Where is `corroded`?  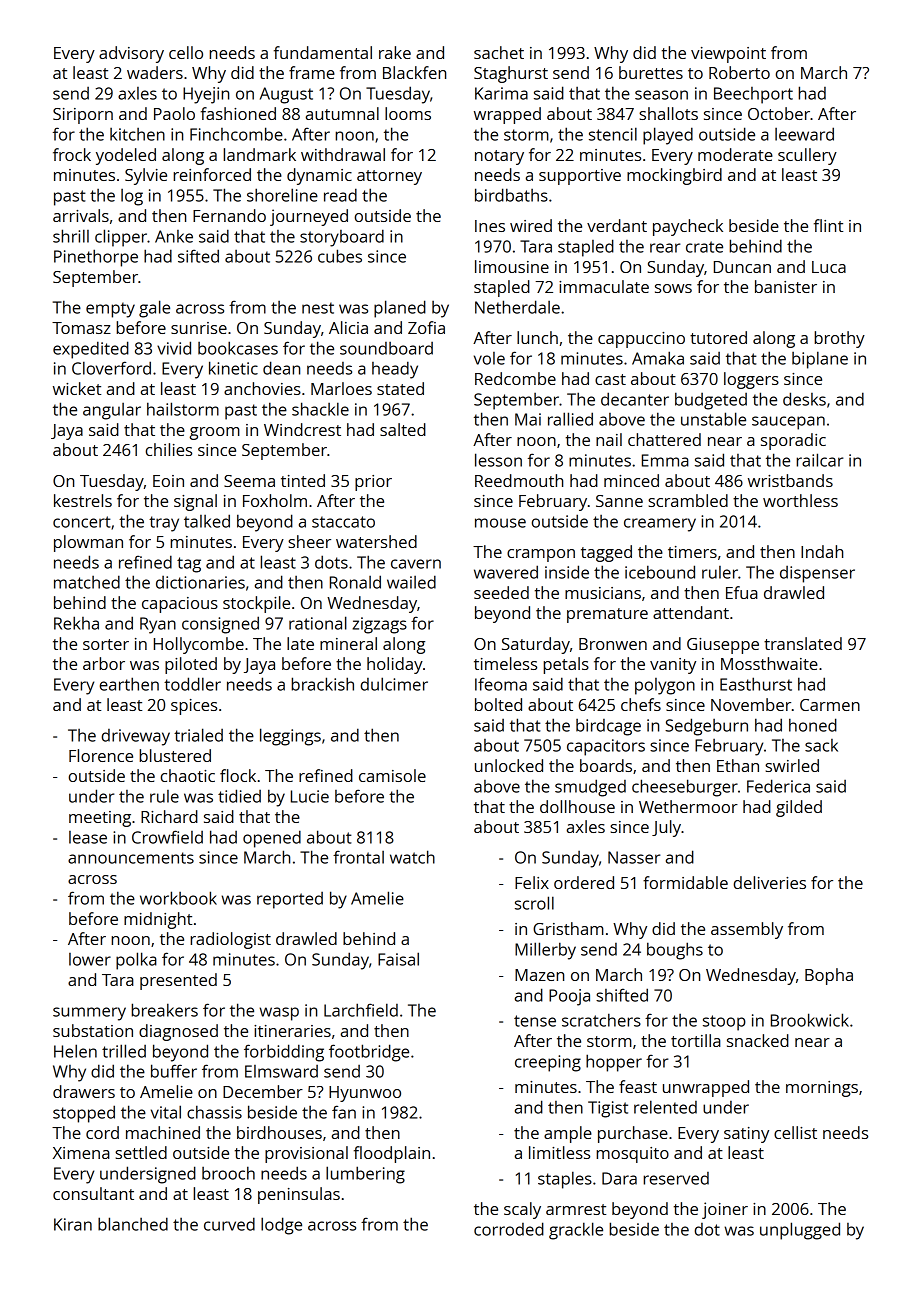
corroded is located at coordinates (509, 1229).
